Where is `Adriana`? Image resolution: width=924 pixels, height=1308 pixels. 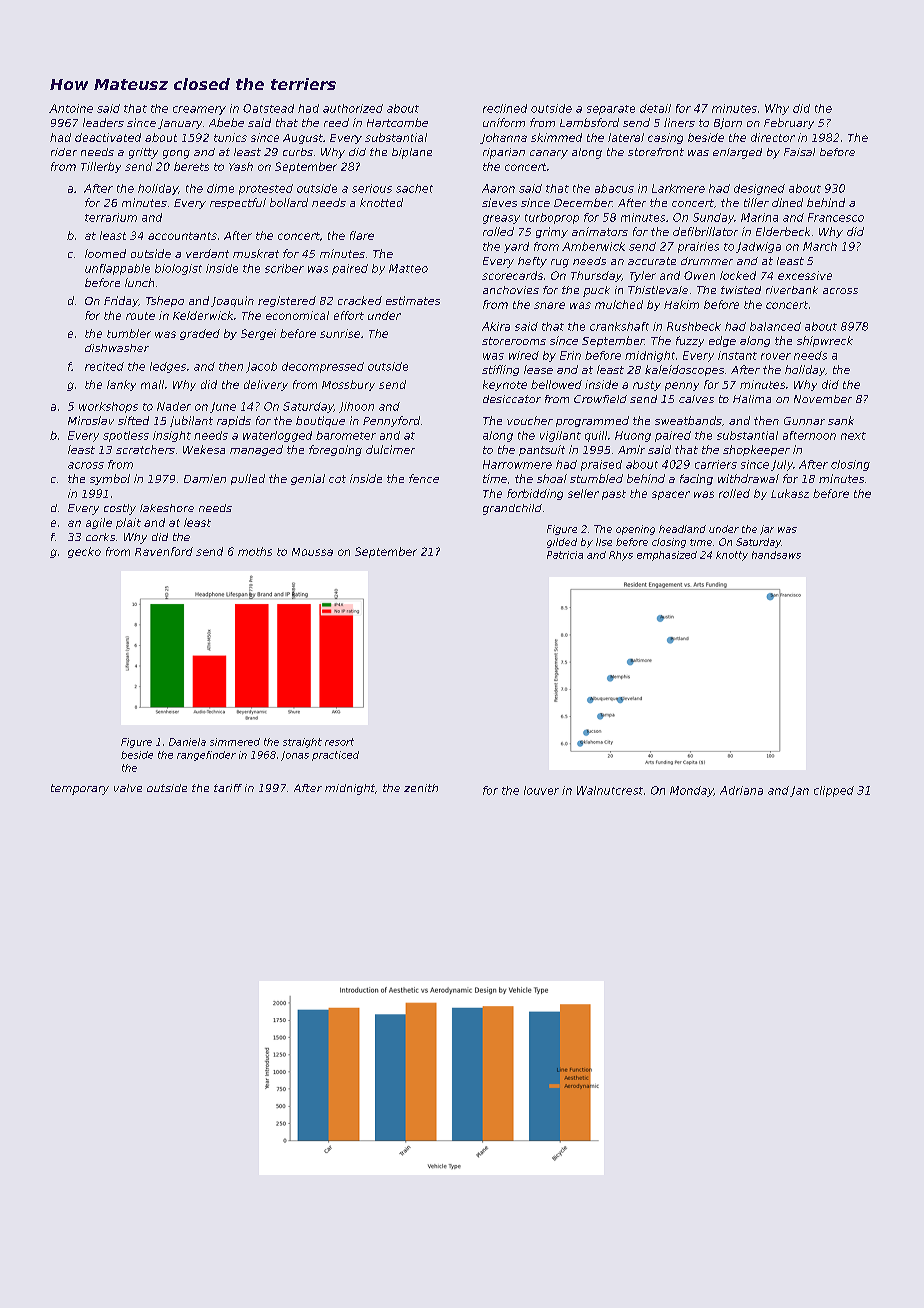 Adriana is located at coordinates (741, 790).
